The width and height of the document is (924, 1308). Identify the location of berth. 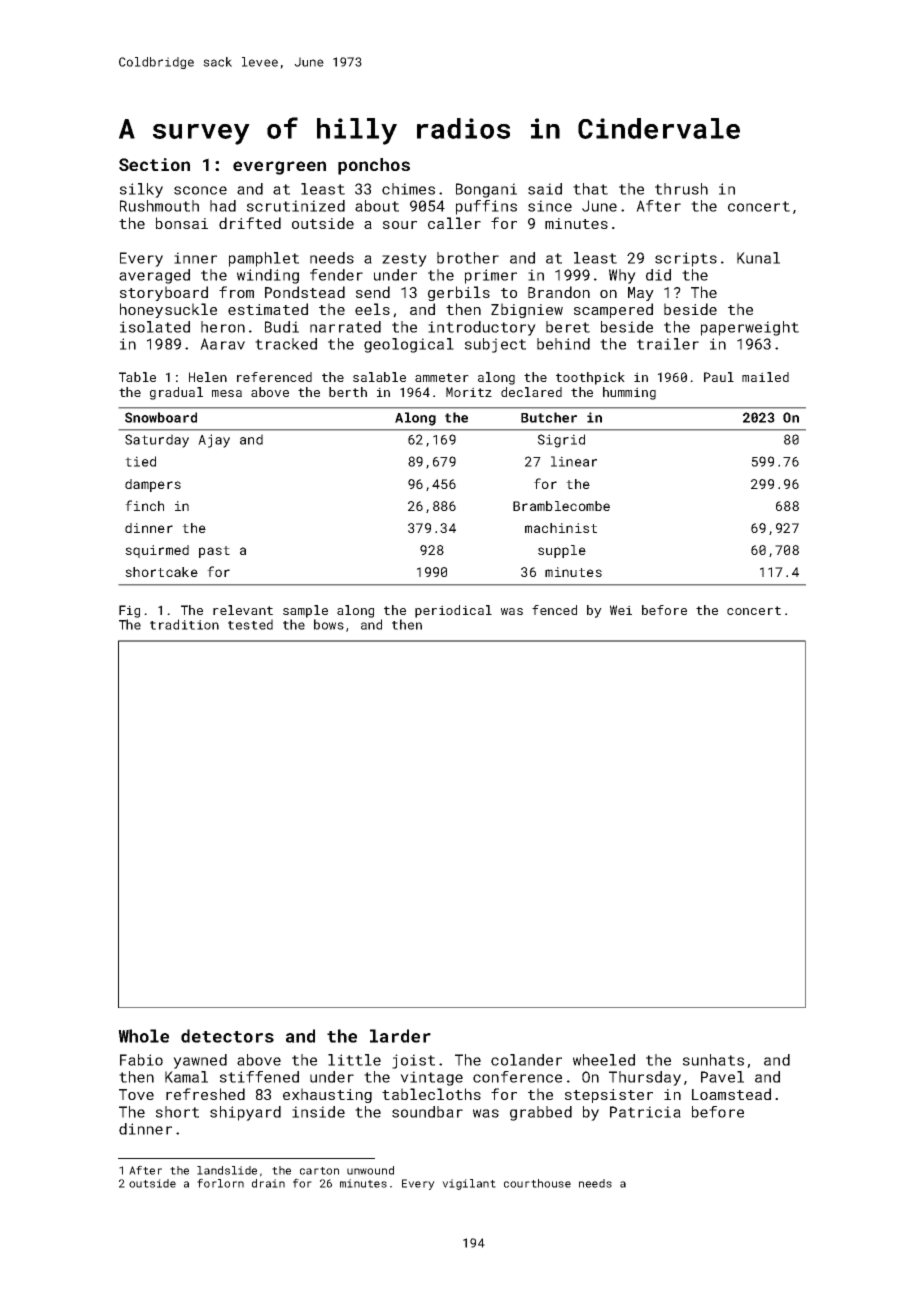
(348, 392).
